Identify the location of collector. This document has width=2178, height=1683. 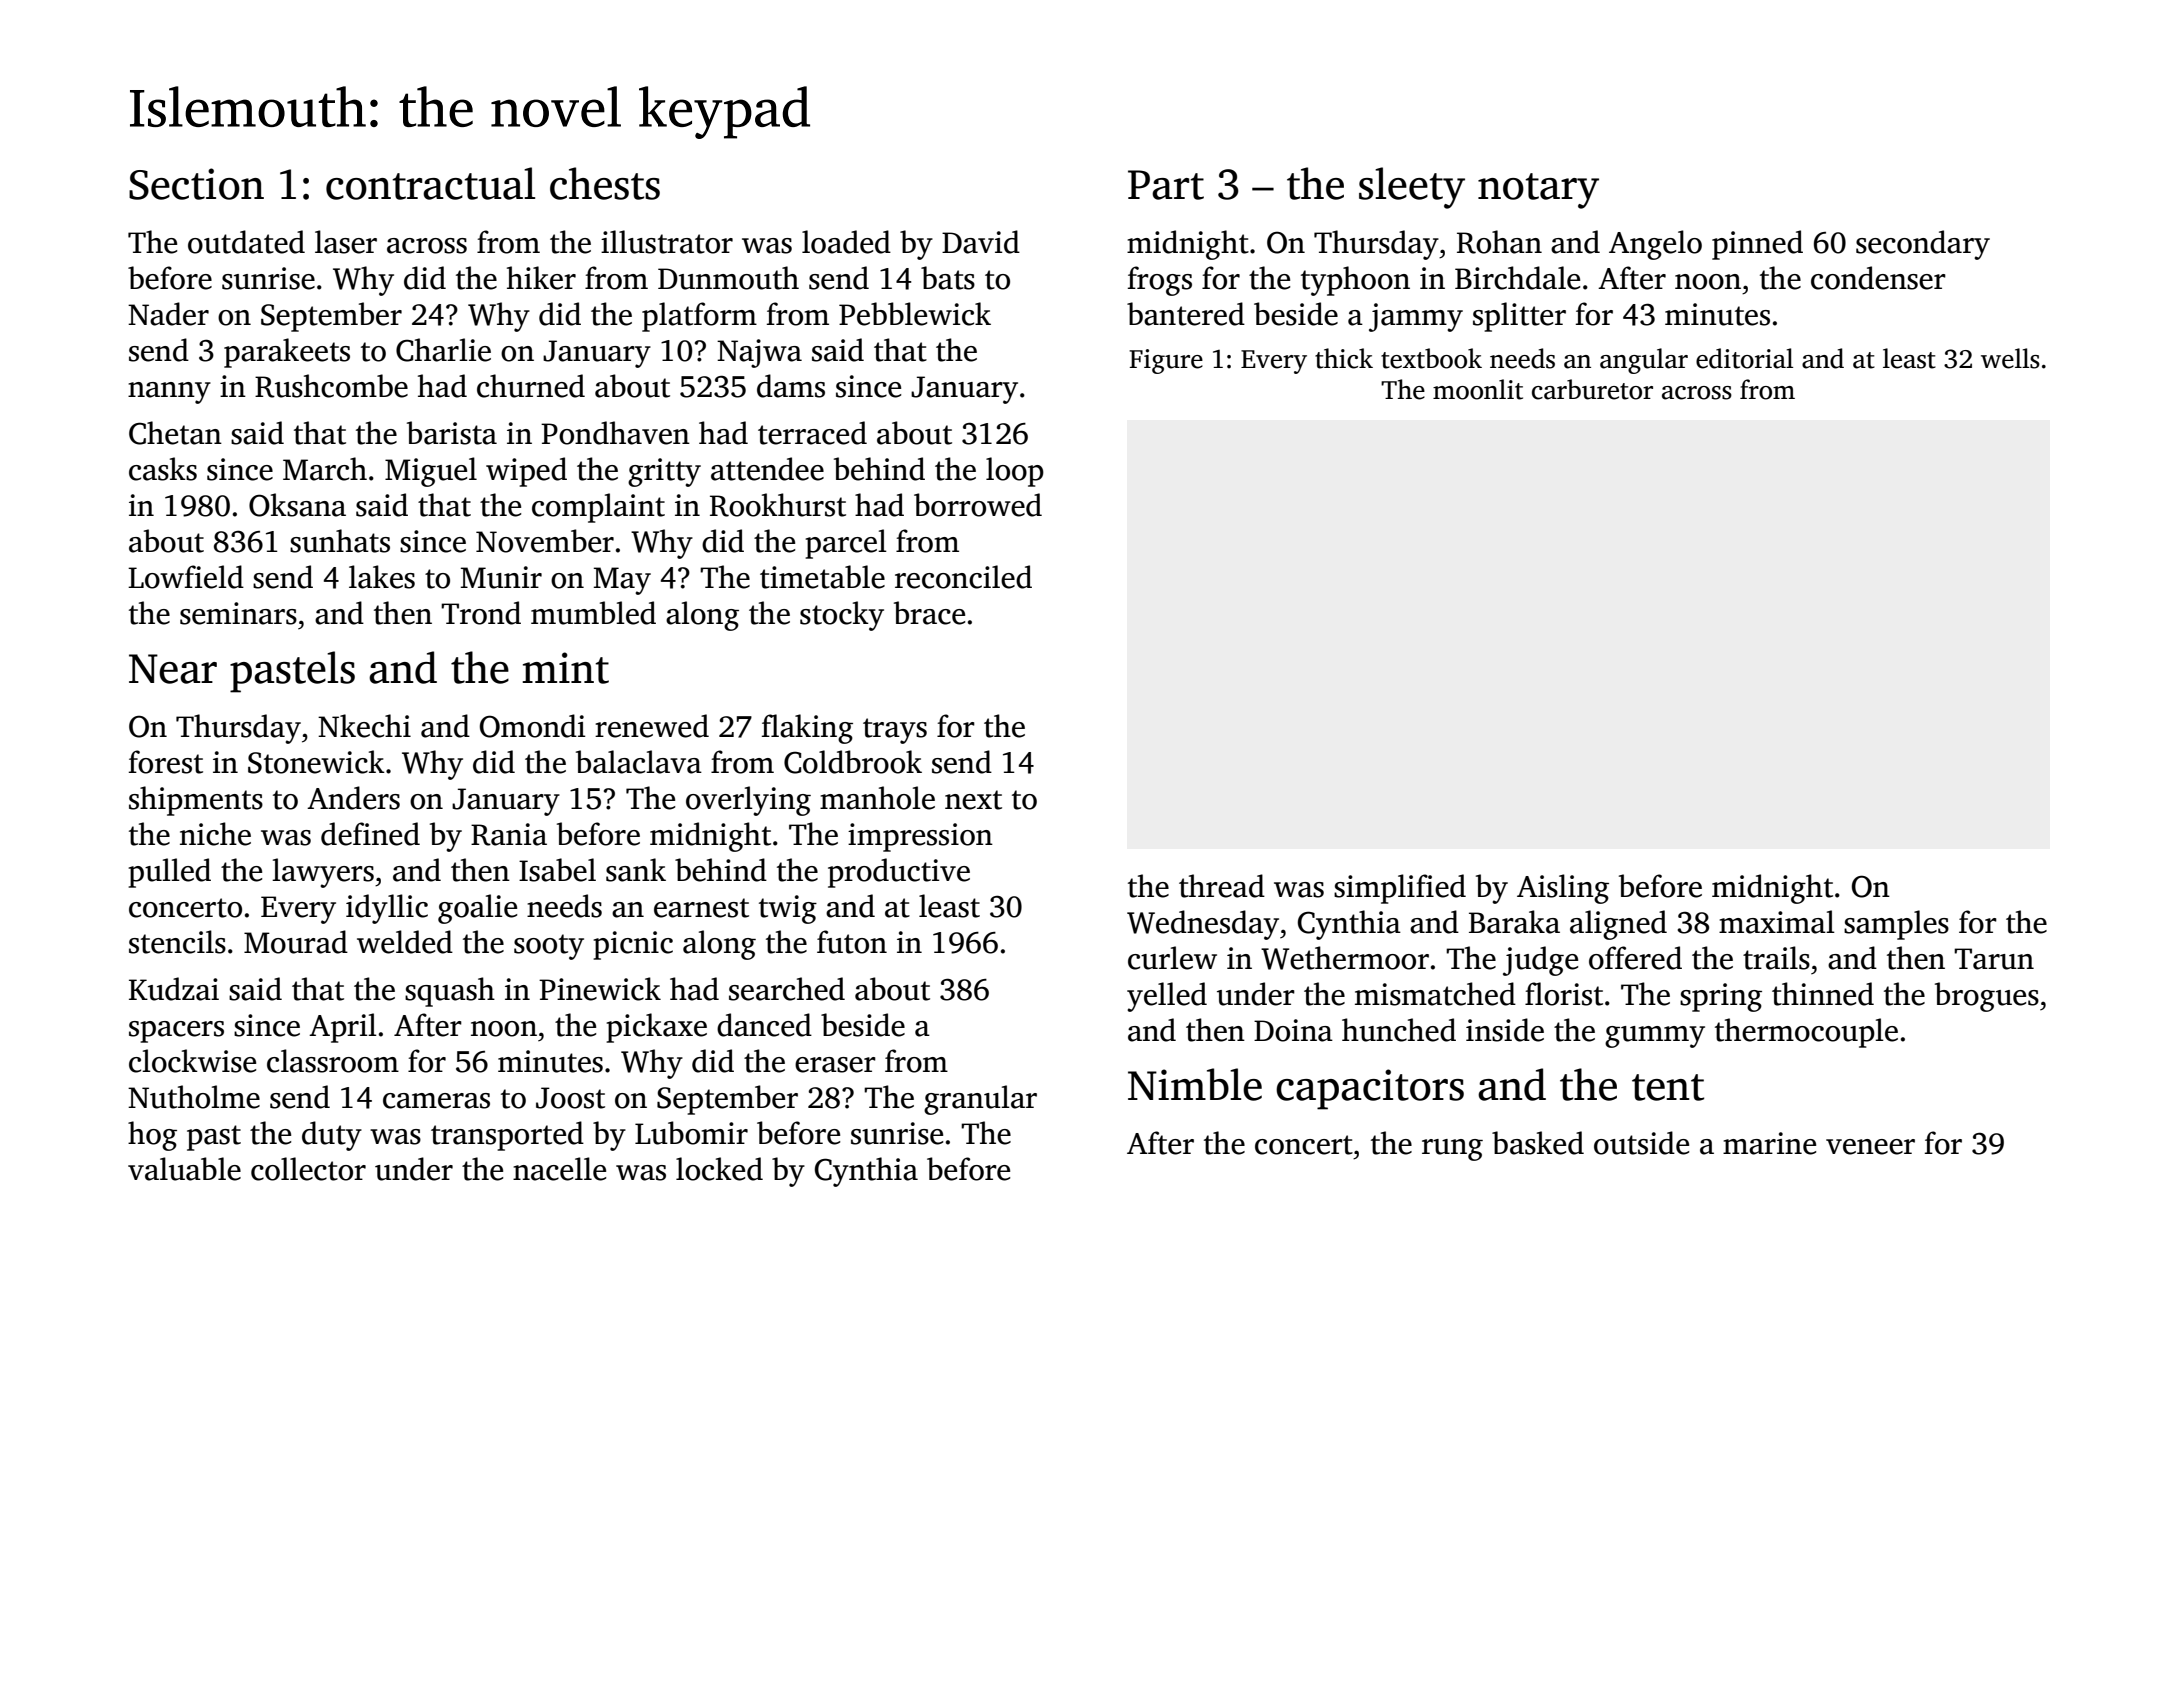
(308, 1169).
